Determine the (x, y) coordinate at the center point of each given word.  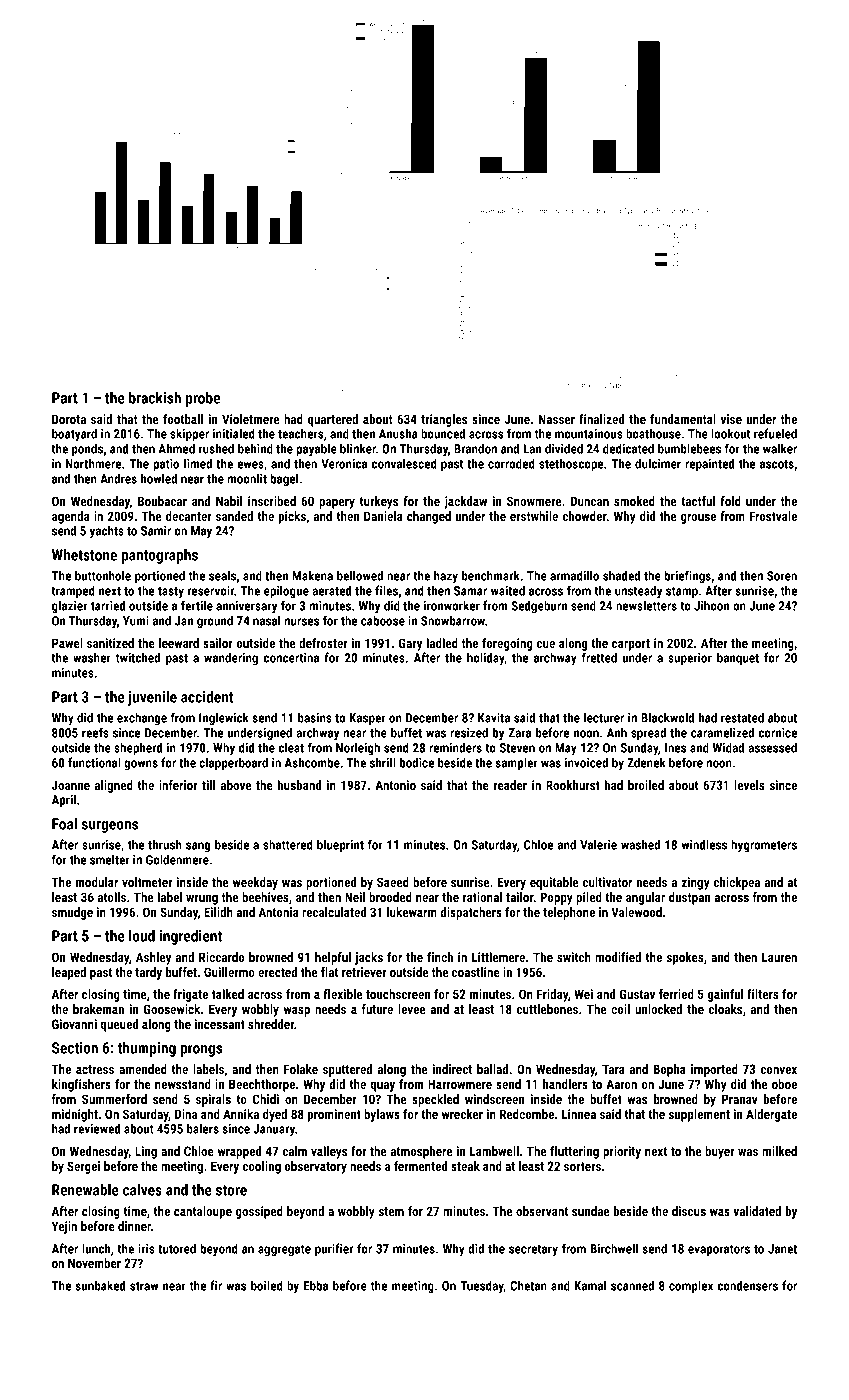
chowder (584, 516)
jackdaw (465, 502)
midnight (75, 1115)
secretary (533, 1251)
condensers (747, 1285)
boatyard (74, 435)
